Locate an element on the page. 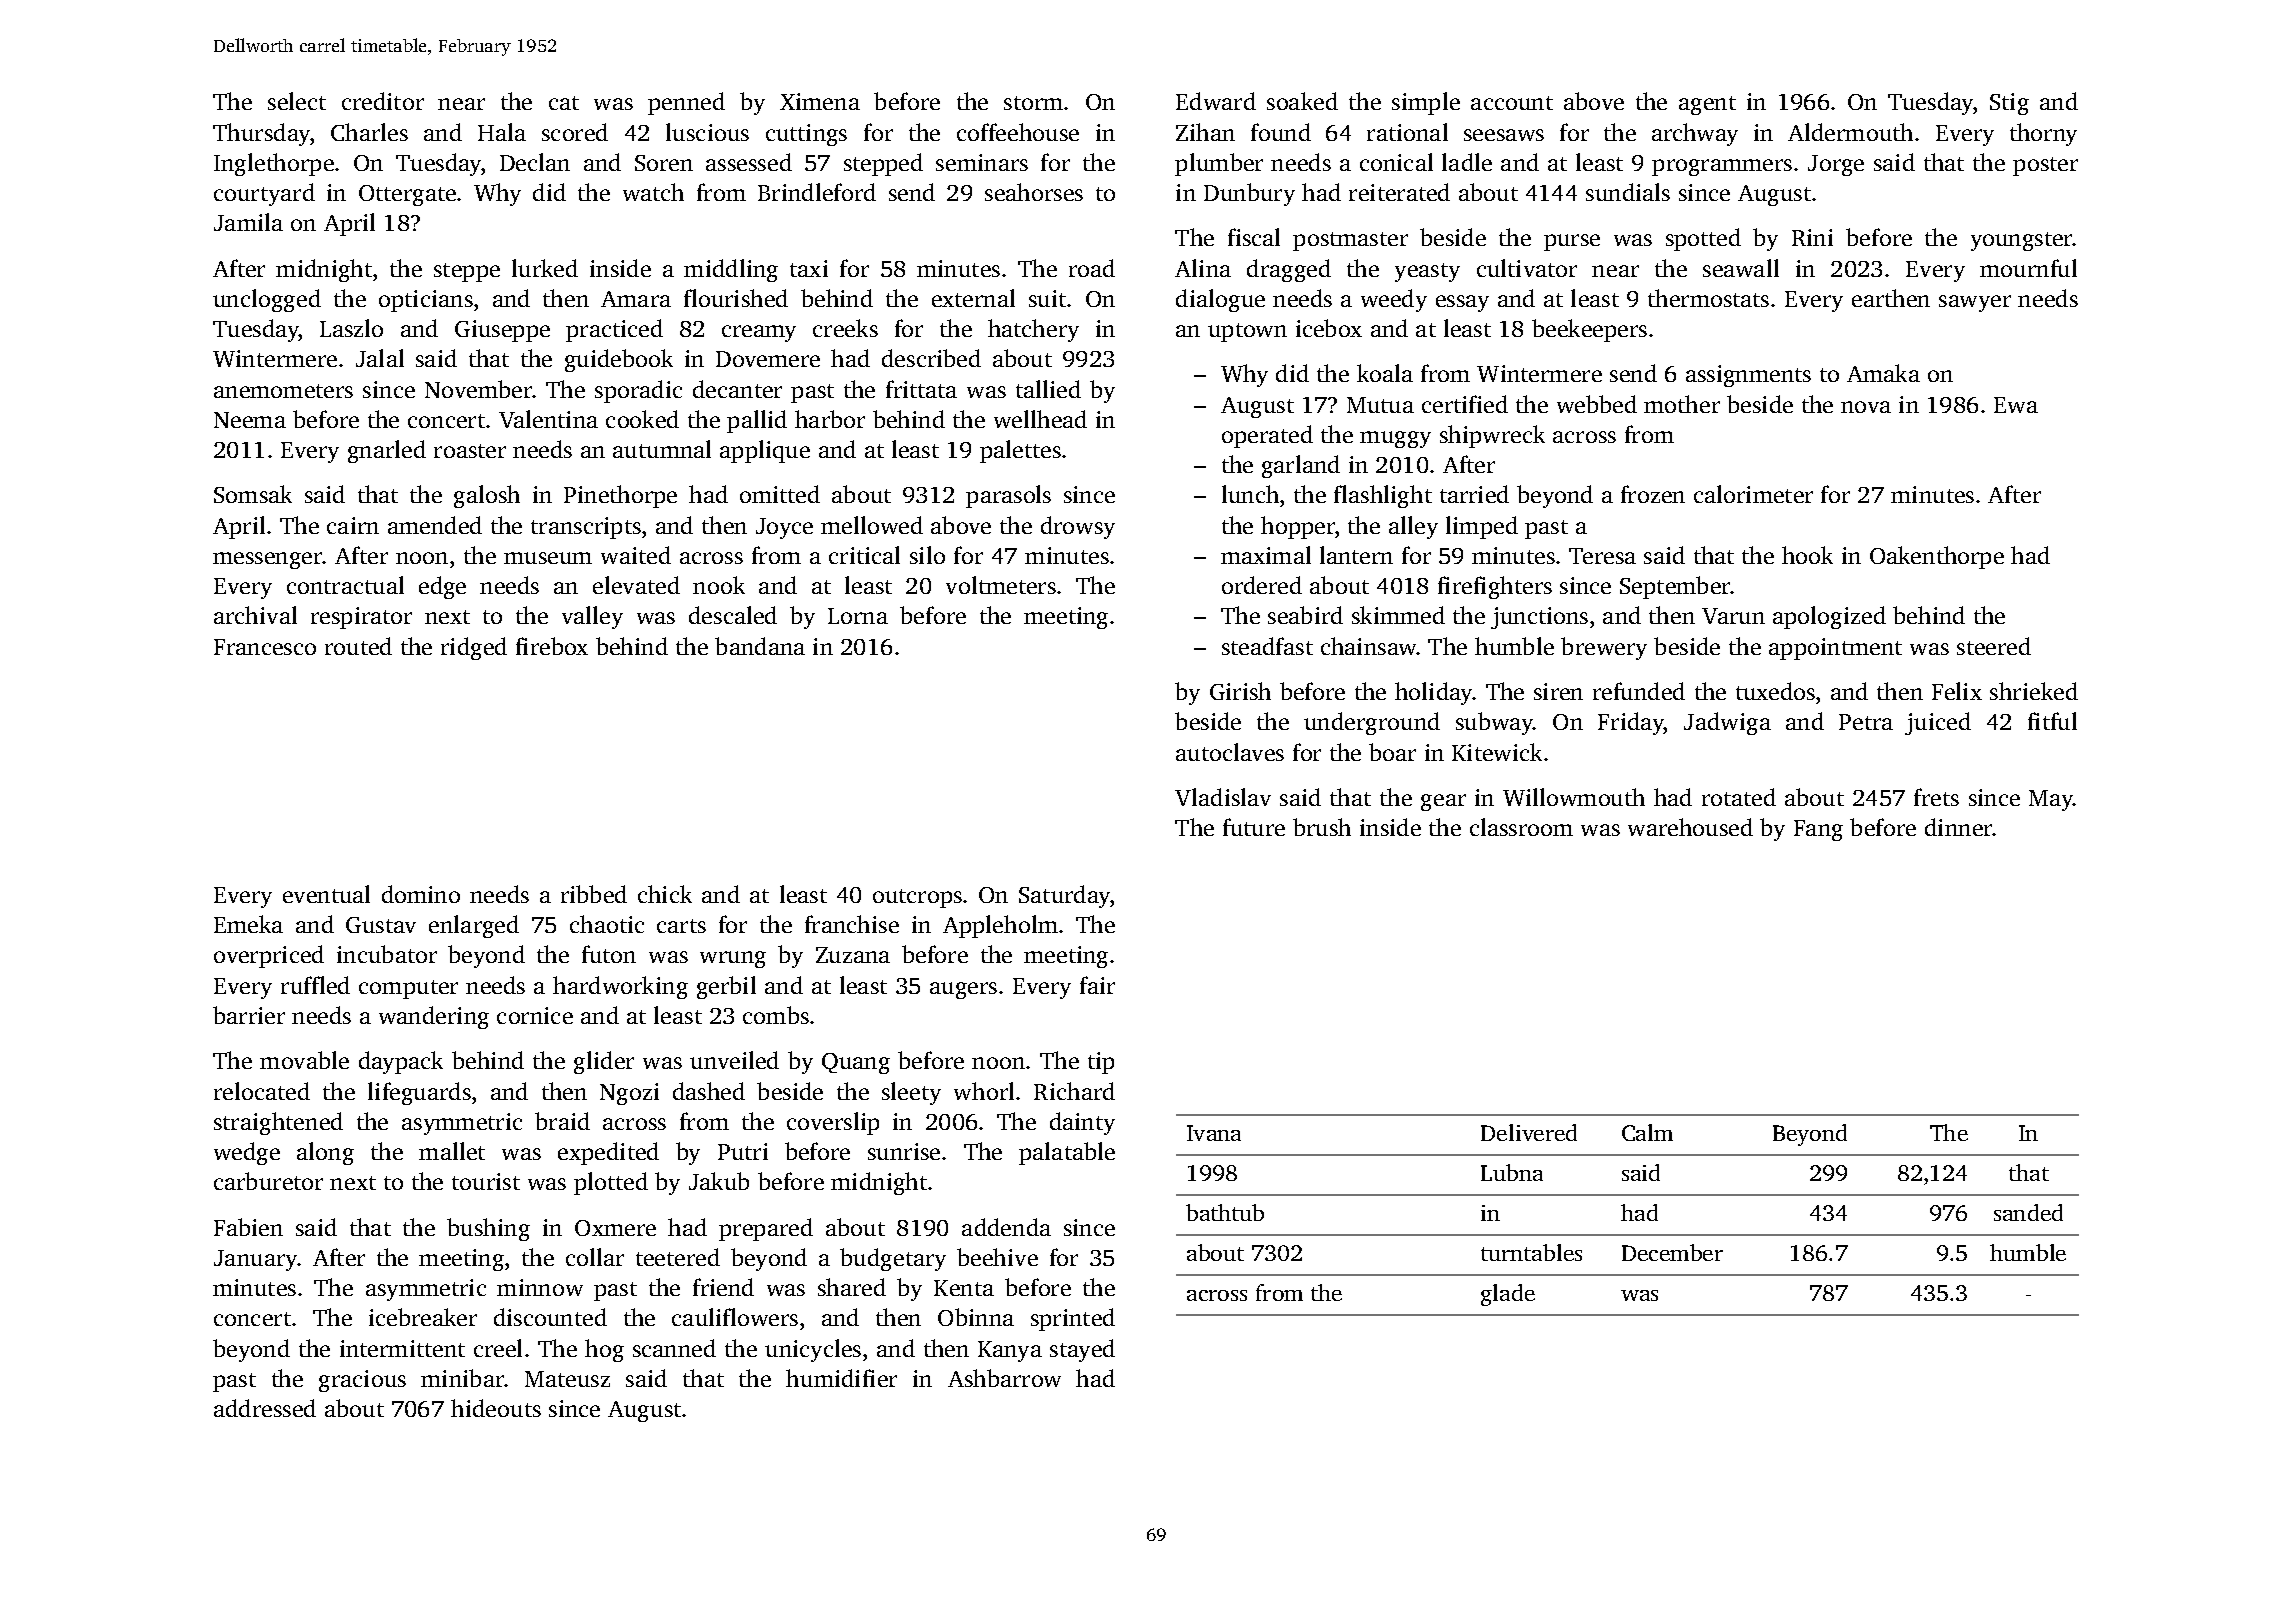 Image resolution: width=2292 pixels, height=1620 pixels. Edward is located at coordinates (1216, 101).
